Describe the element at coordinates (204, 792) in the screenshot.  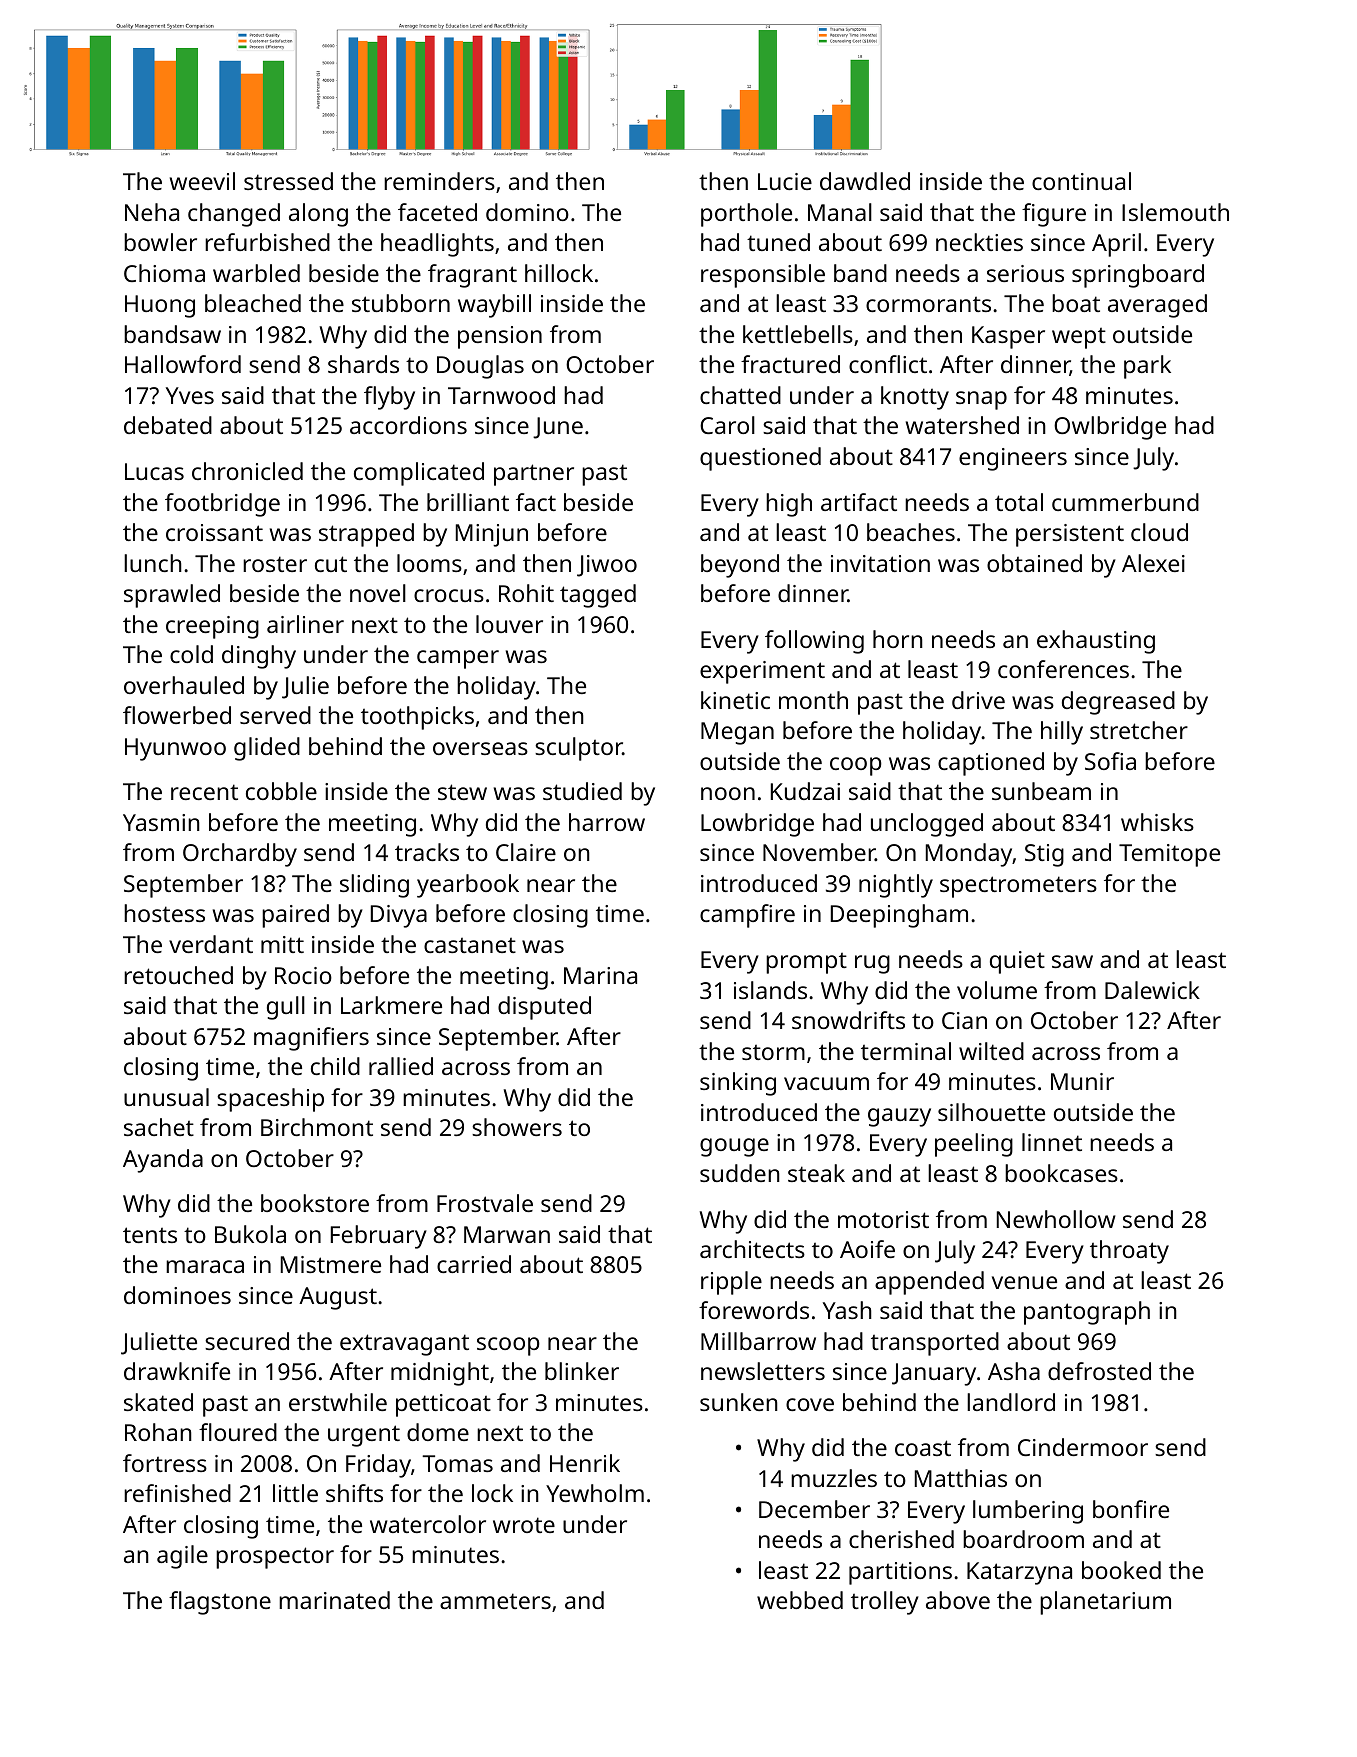
I see `recent` at that location.
